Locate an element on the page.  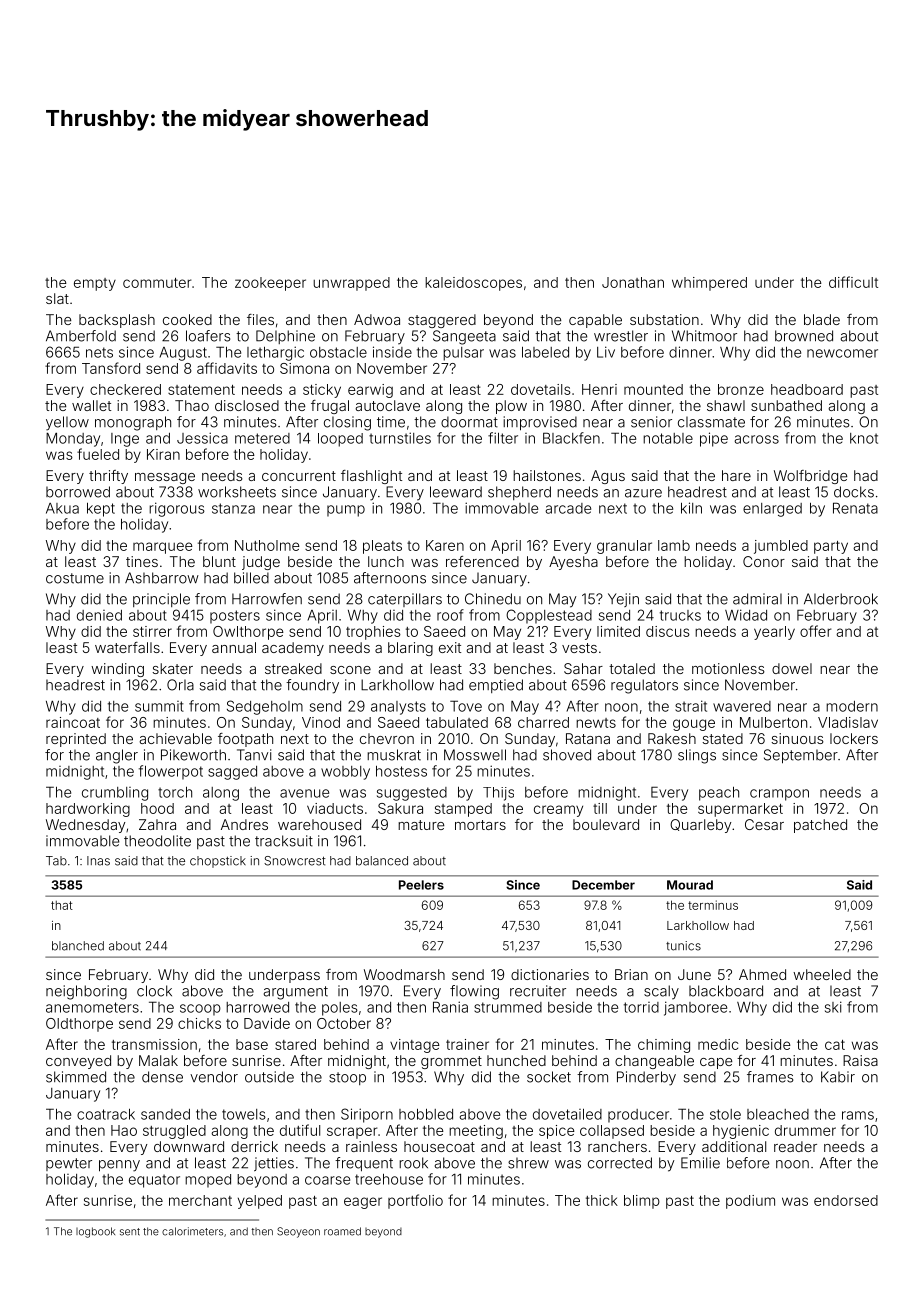
whimpered is located at coordinates (709, 284).
